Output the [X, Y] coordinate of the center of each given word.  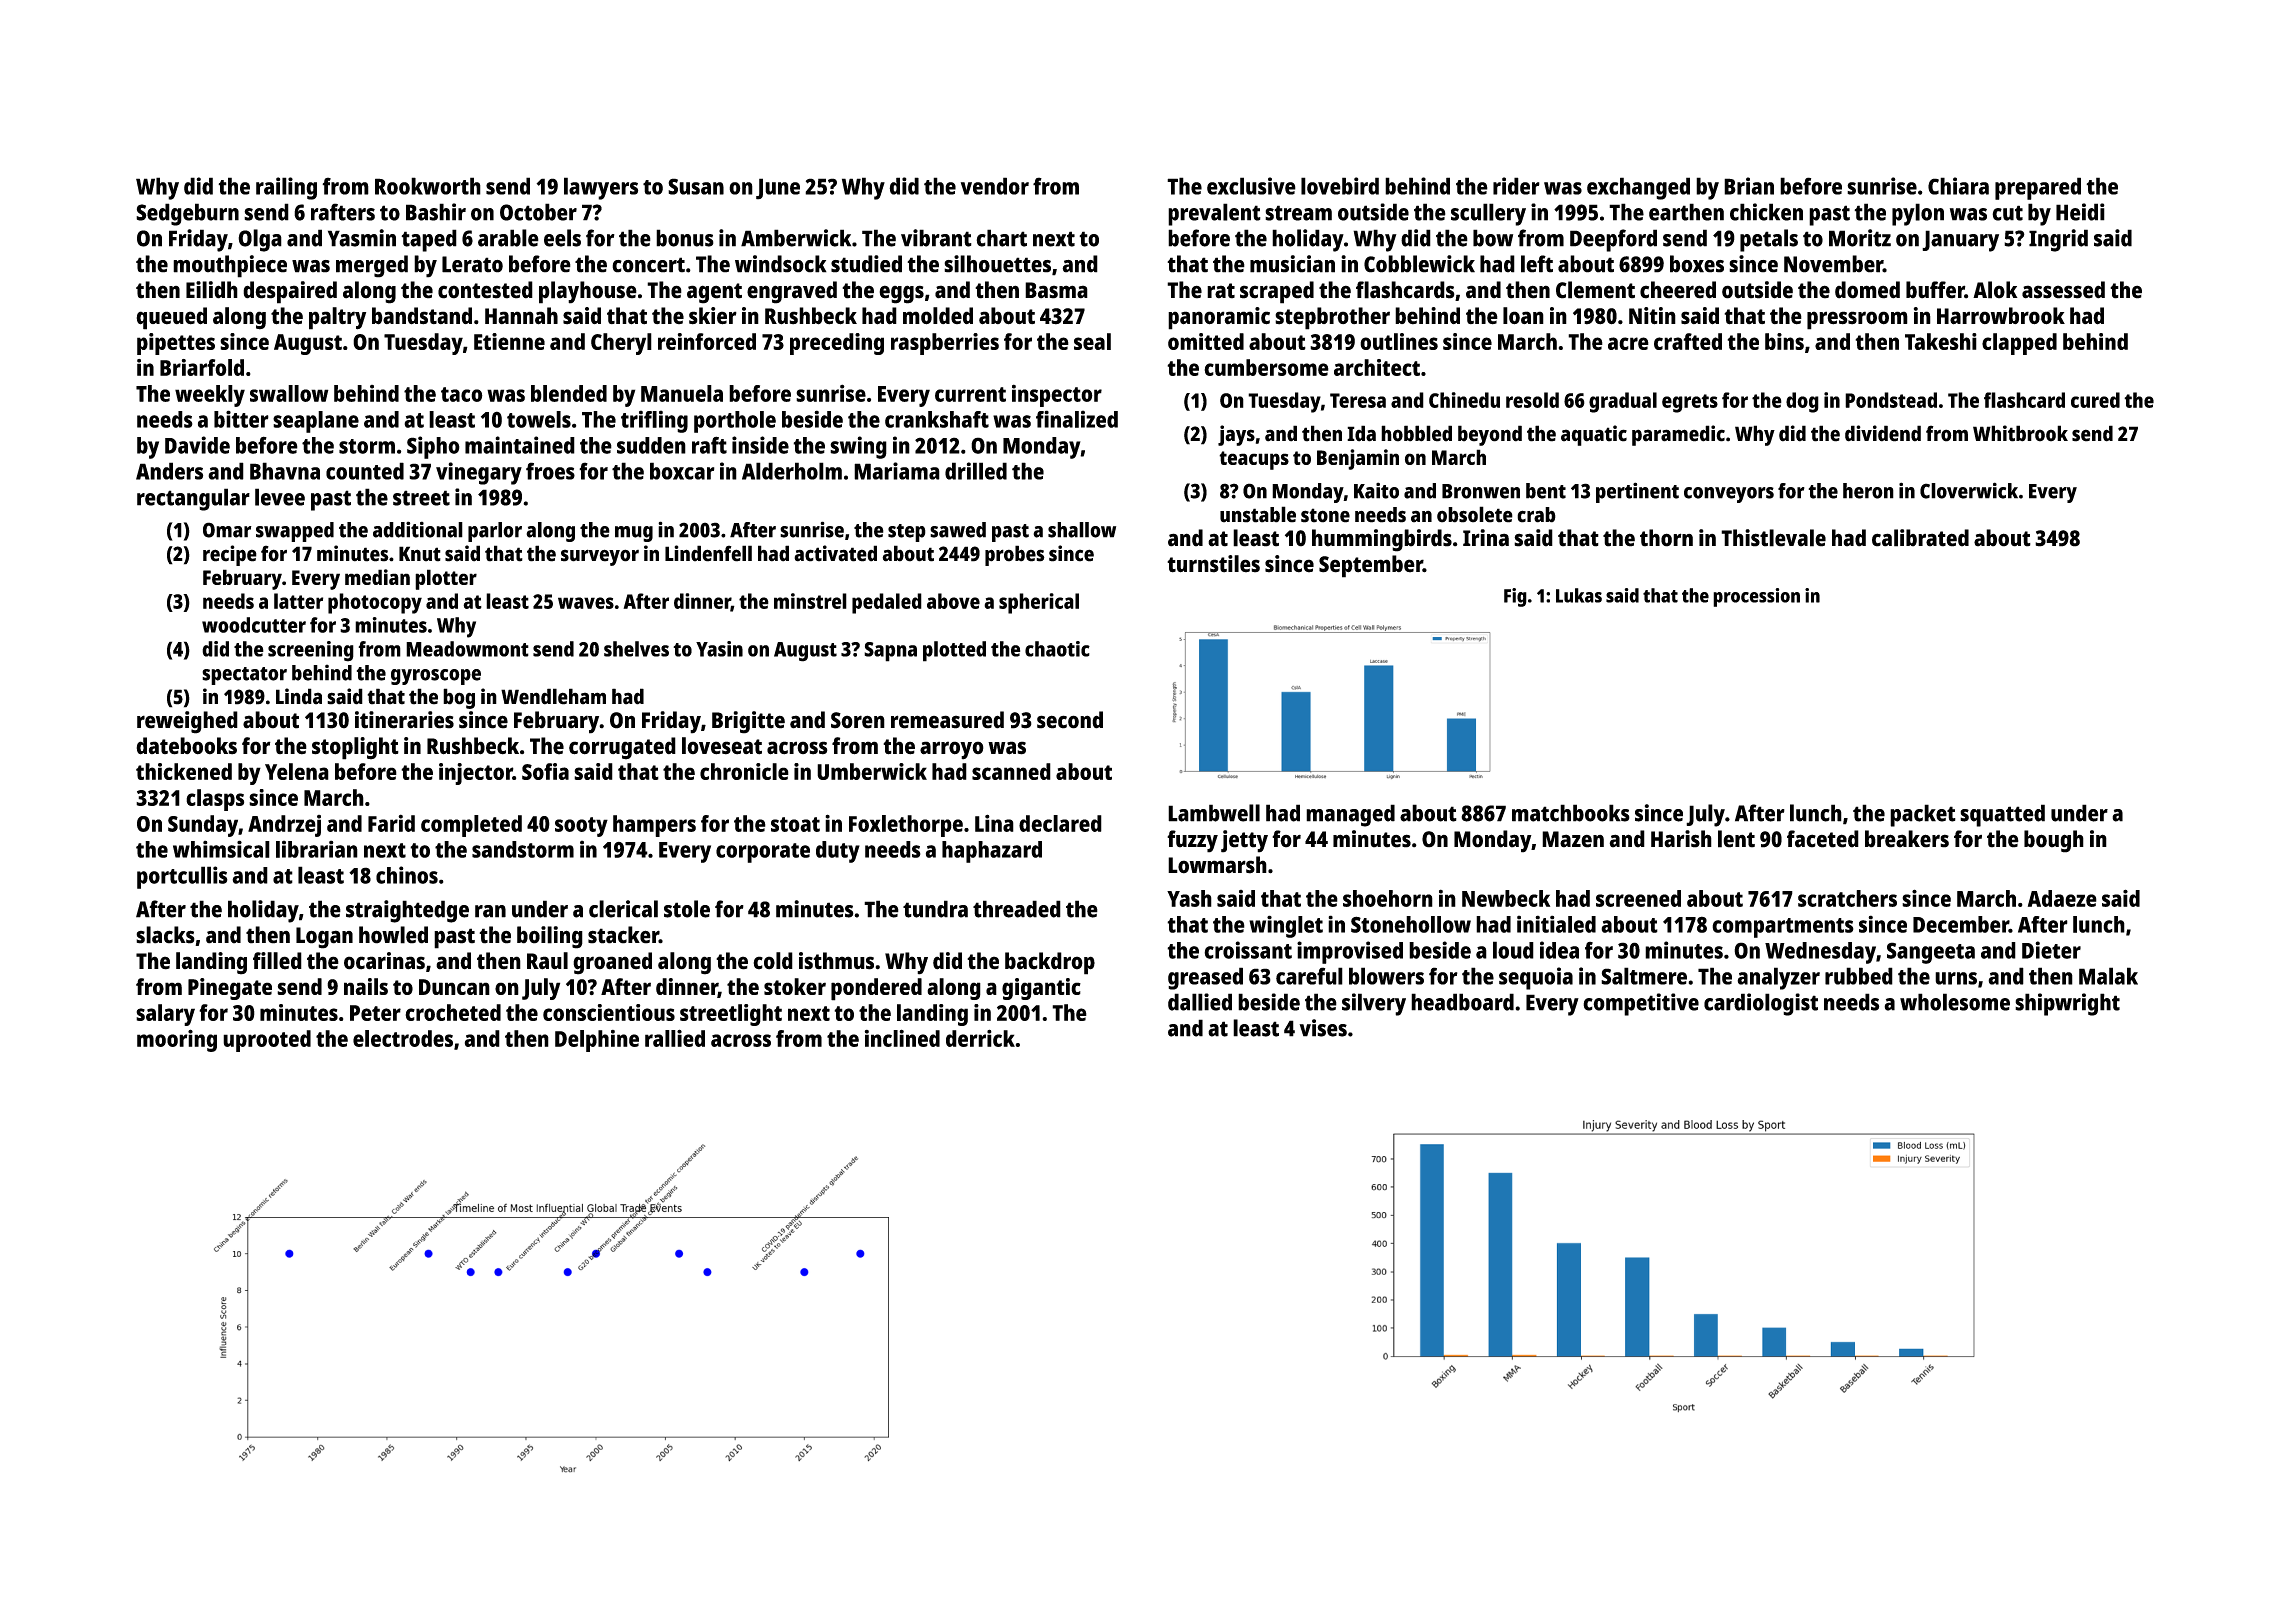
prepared [2038, 188]
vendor [995, 186]
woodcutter [254, 625]
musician [1292, 264]
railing [286, 188]
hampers [654, 826]
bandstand [422, 316]
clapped [2019, 344]
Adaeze [2062, 898]
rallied [675, 1038]
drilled [976, 471]
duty [838, 852]
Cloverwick [1969, 490]
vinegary [479, 473]
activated [835, 553]
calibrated [1920, 538]
